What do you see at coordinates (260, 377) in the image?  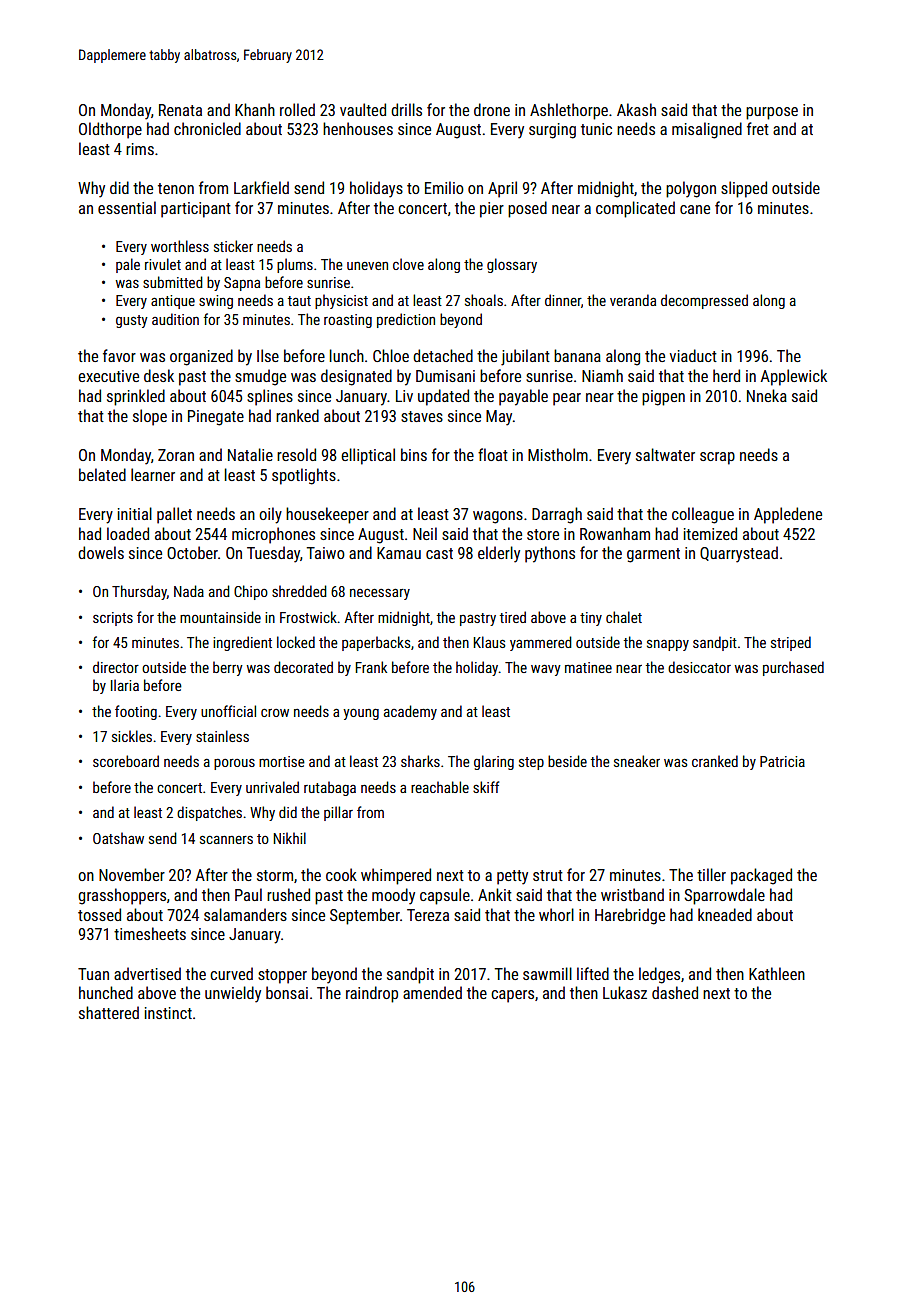 I see `smudge` at bounding box center [260, 377].
